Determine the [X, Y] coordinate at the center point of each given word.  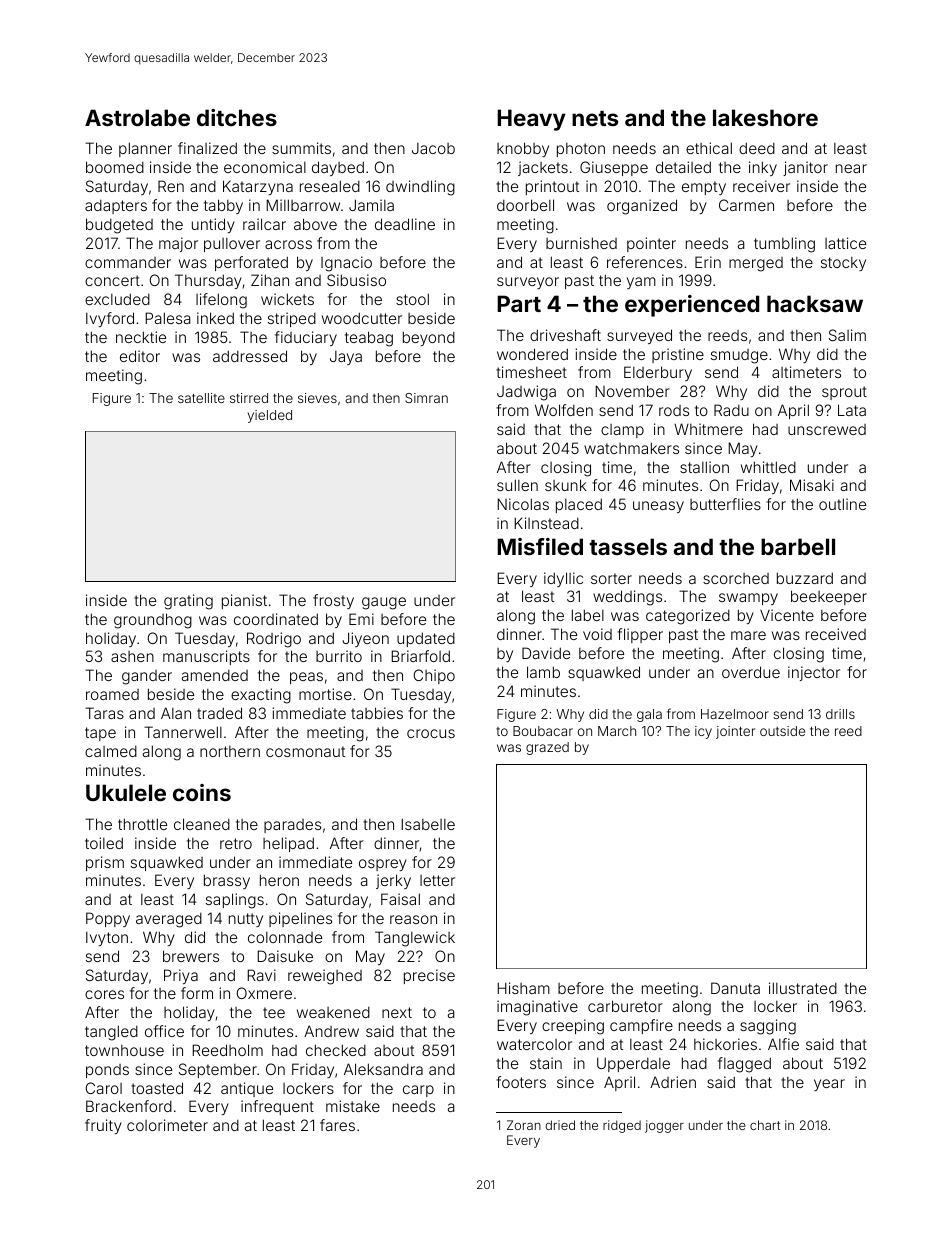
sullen [517, 485]
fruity [103, 1126]
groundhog [153, 621]
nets [595, 118]
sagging [768, 1027]
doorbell [525, 205]
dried [560, 1125]
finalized [207, 148]
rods [674, 410]
